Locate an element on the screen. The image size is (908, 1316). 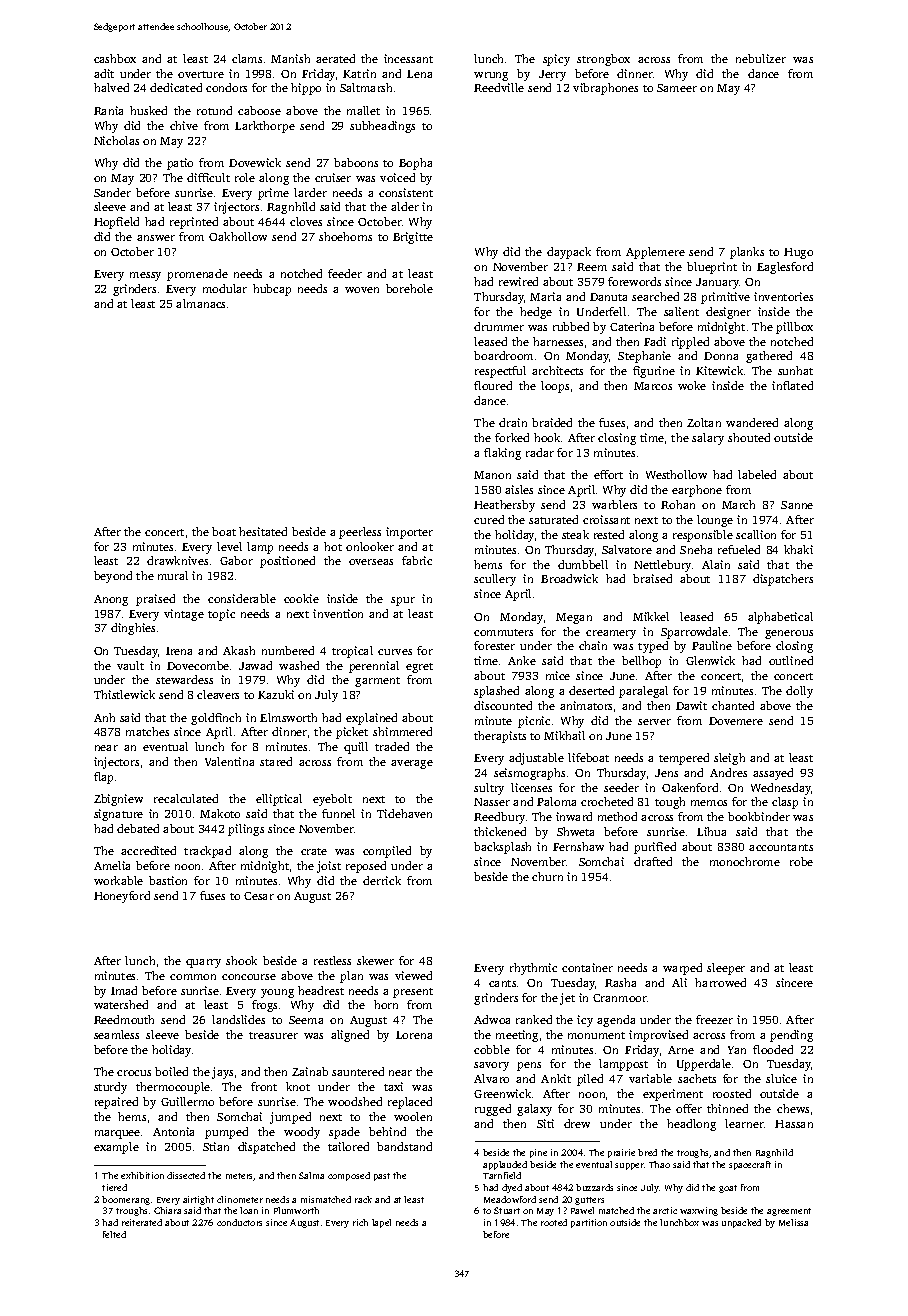
Adwoa is located at coordinates (492, 1019).
